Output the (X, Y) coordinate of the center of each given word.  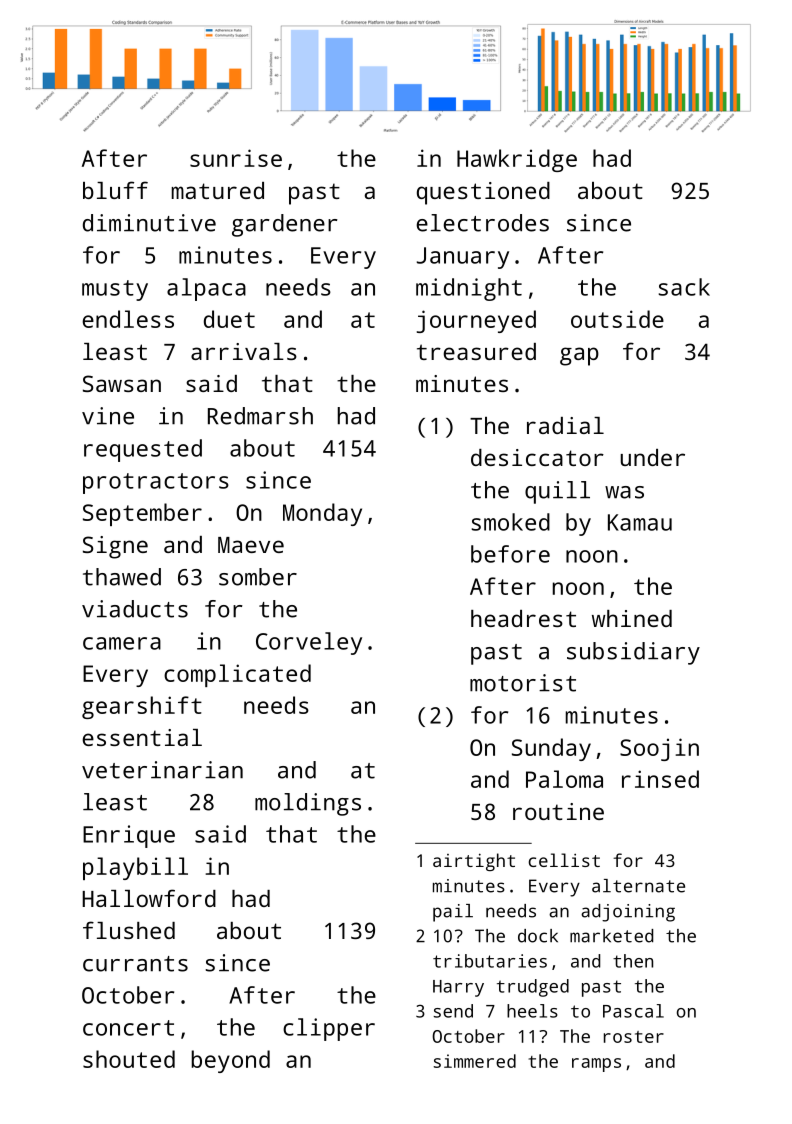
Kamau (640, 522)
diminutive (149, 223)
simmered (474, 1061)
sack (684, 287)
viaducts (135, 609)
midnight (469, 289)
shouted (129, 1059)
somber (258, 577)
